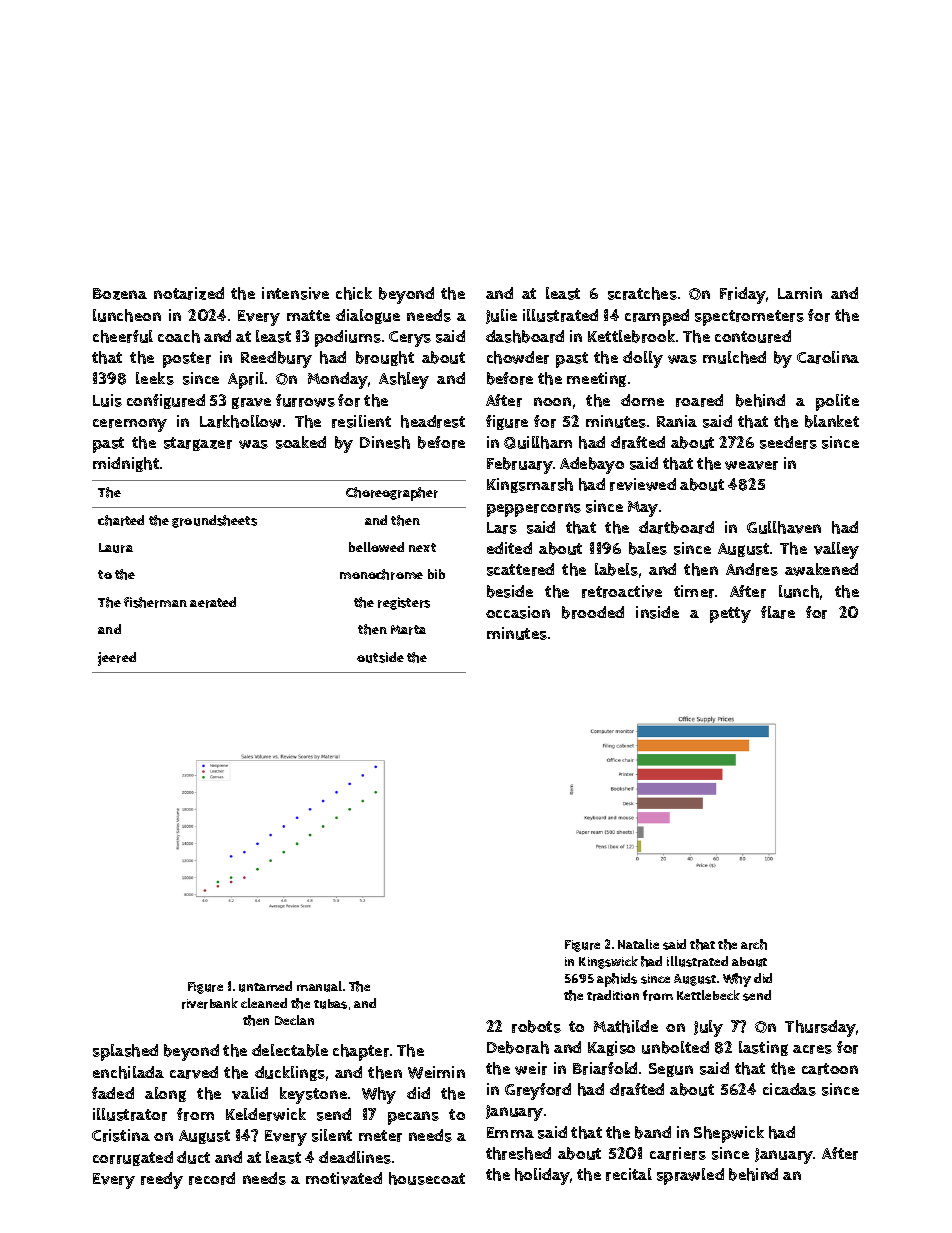  What do you see at coordinates (536, 1026) in the screenshot?
I see `robots` at bounding box center [536, 1026].
